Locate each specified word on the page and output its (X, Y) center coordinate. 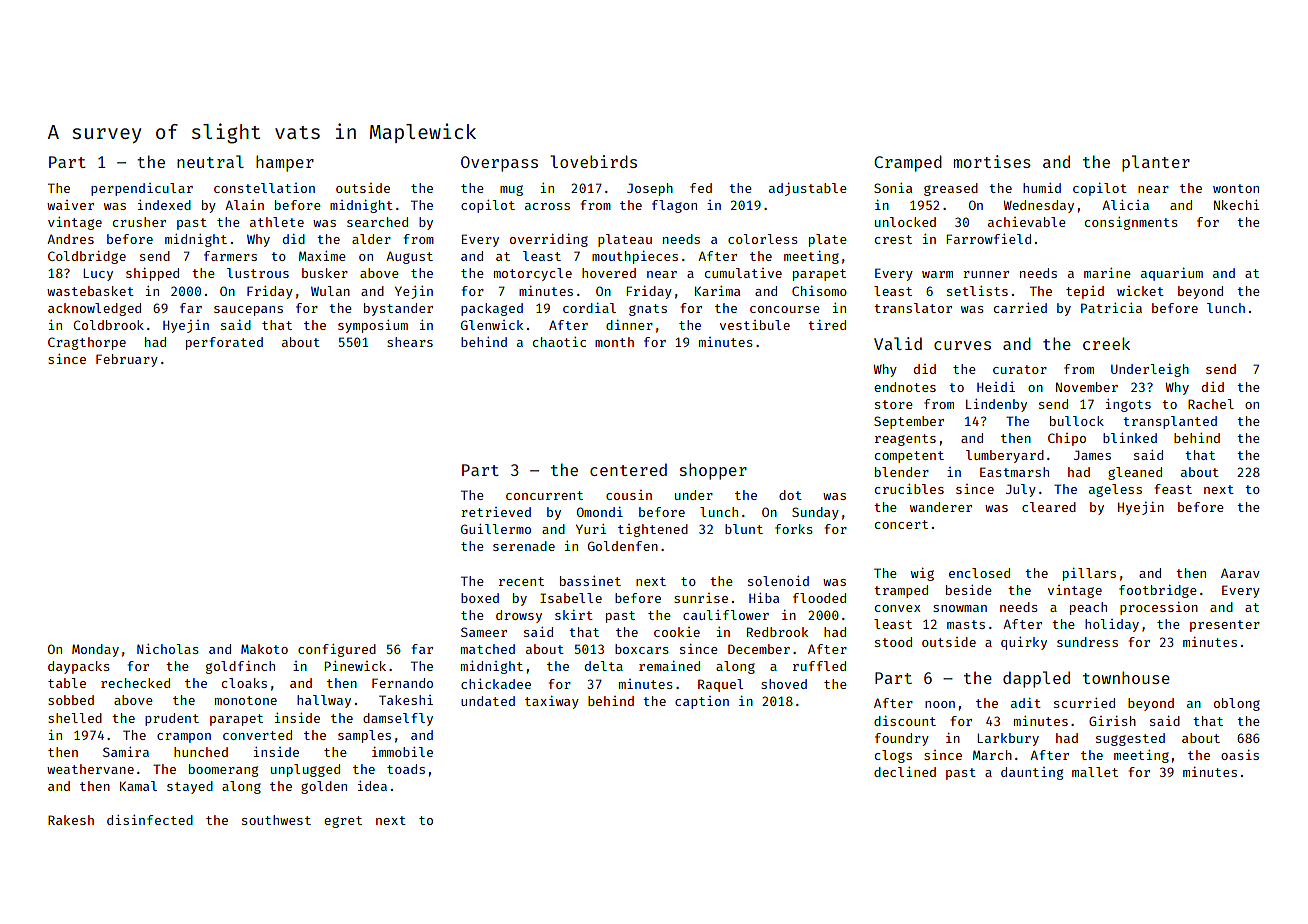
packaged (492, 309)
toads (406, 769)
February (127, 360)
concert (901, 524)
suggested (1130, 739)
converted (257, 735)
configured (337, 650)
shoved (784, 684)
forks (794, 529)
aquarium (1172, 274)
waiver (70, 205)
